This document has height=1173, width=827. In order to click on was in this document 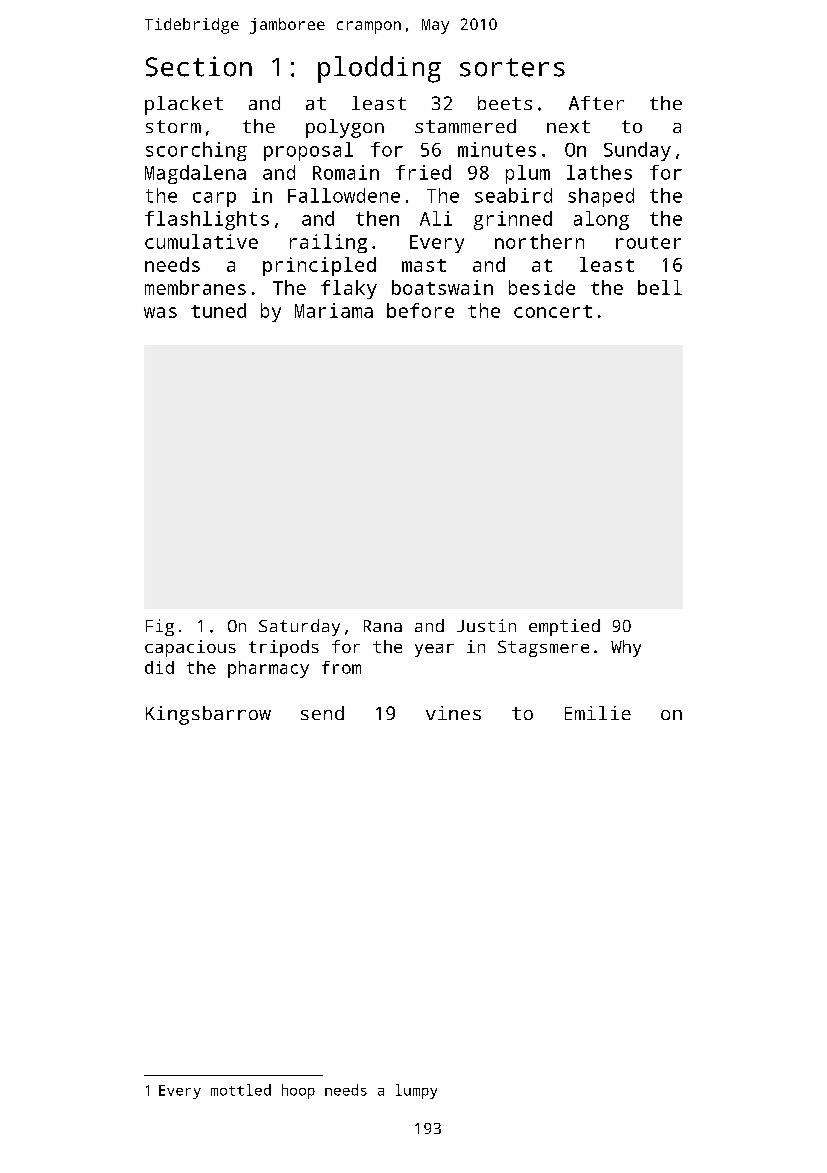, I will do `click(160, 312)`.
